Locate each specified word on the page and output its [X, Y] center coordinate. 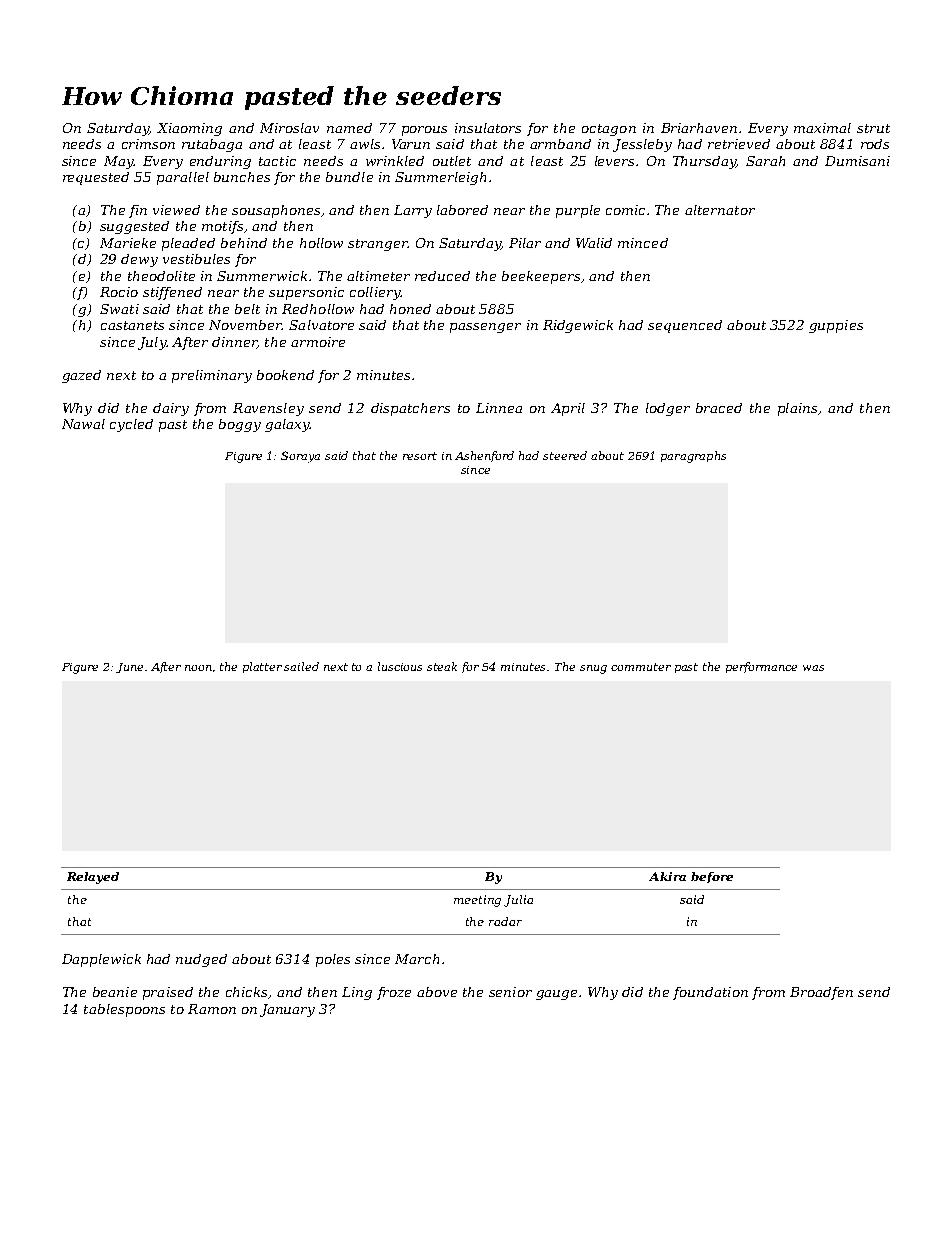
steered [565, 455]
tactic [277, 161]
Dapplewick [101, 960]
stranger [378, 245]
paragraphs [693, 457]
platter [262, 667]
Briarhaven [699, 128]
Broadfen [821, 993]
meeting [477, 901]
